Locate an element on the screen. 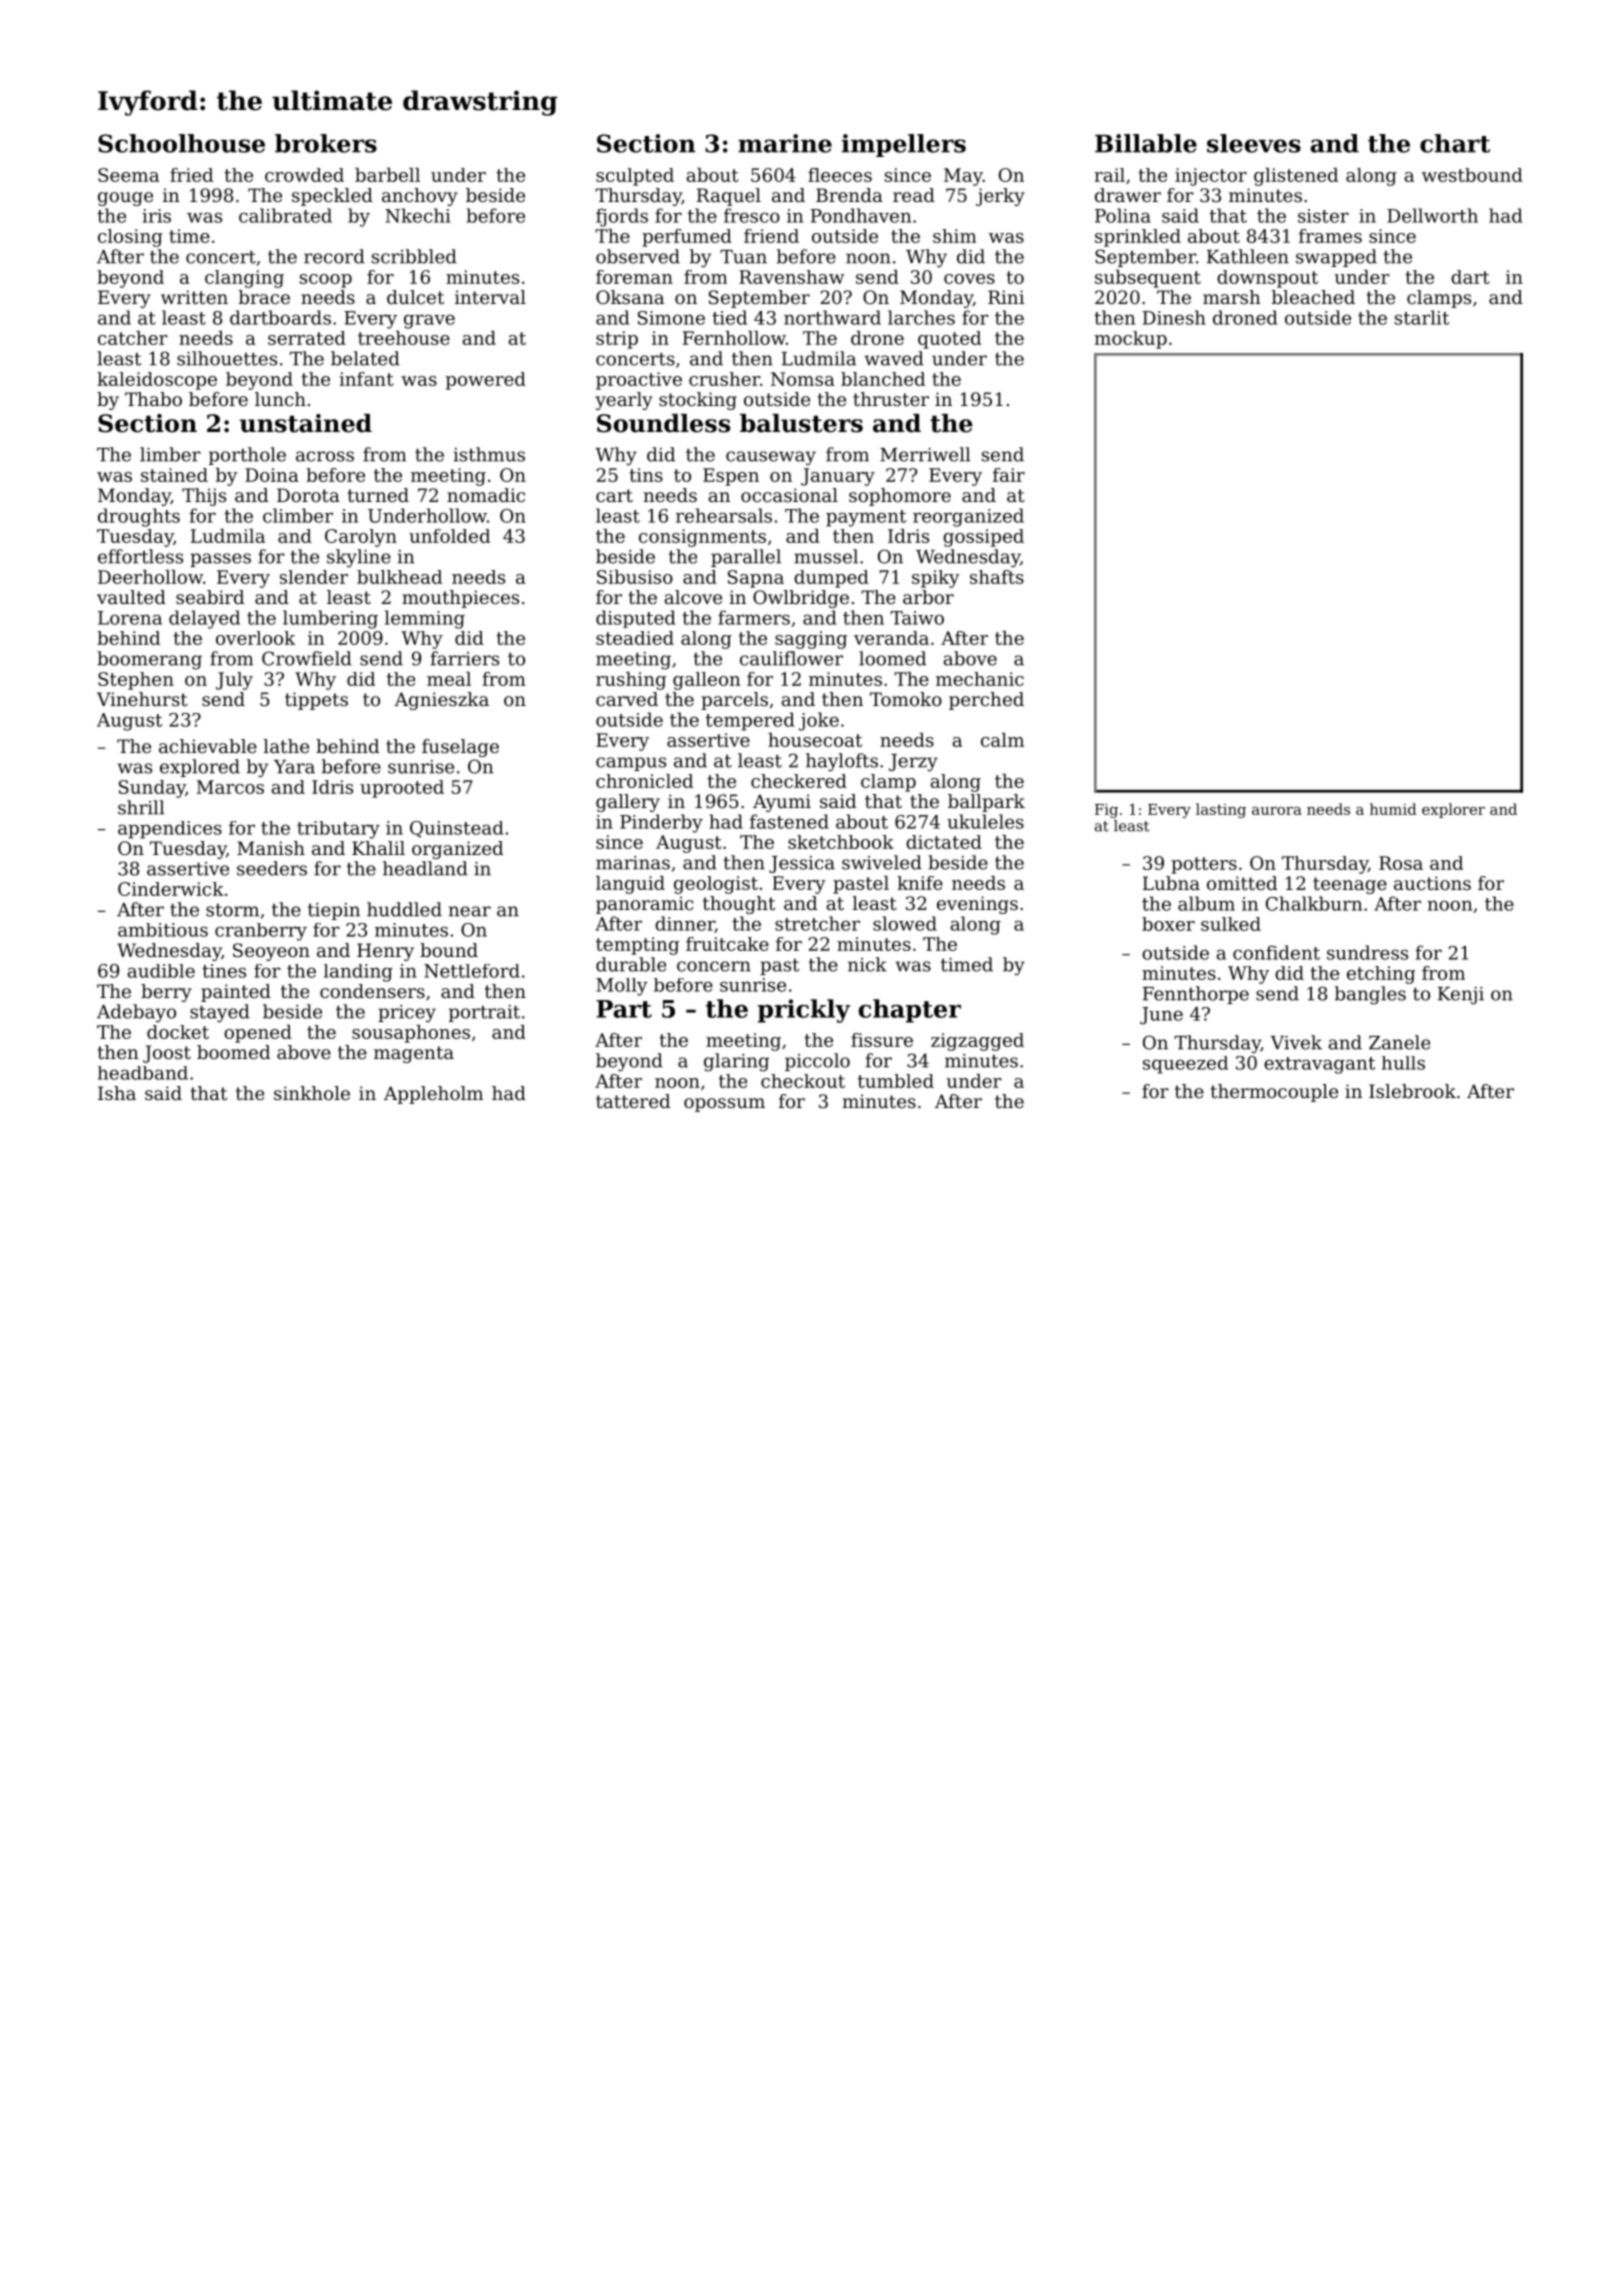 The image size is (1620, 2292). Lubna is located at coordinates (1171, 883).
